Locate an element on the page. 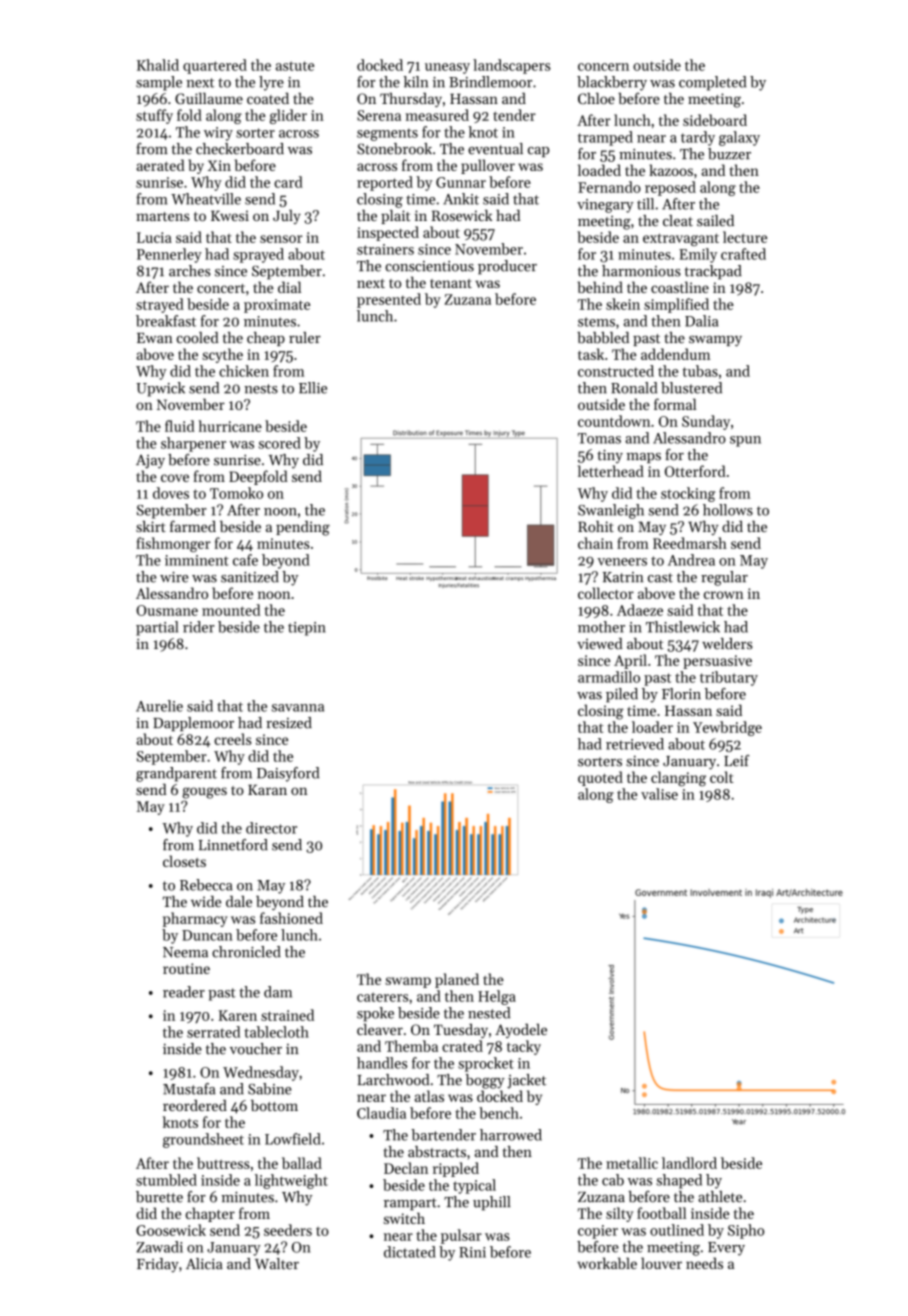  spun is located at coordinates (745, 441).
